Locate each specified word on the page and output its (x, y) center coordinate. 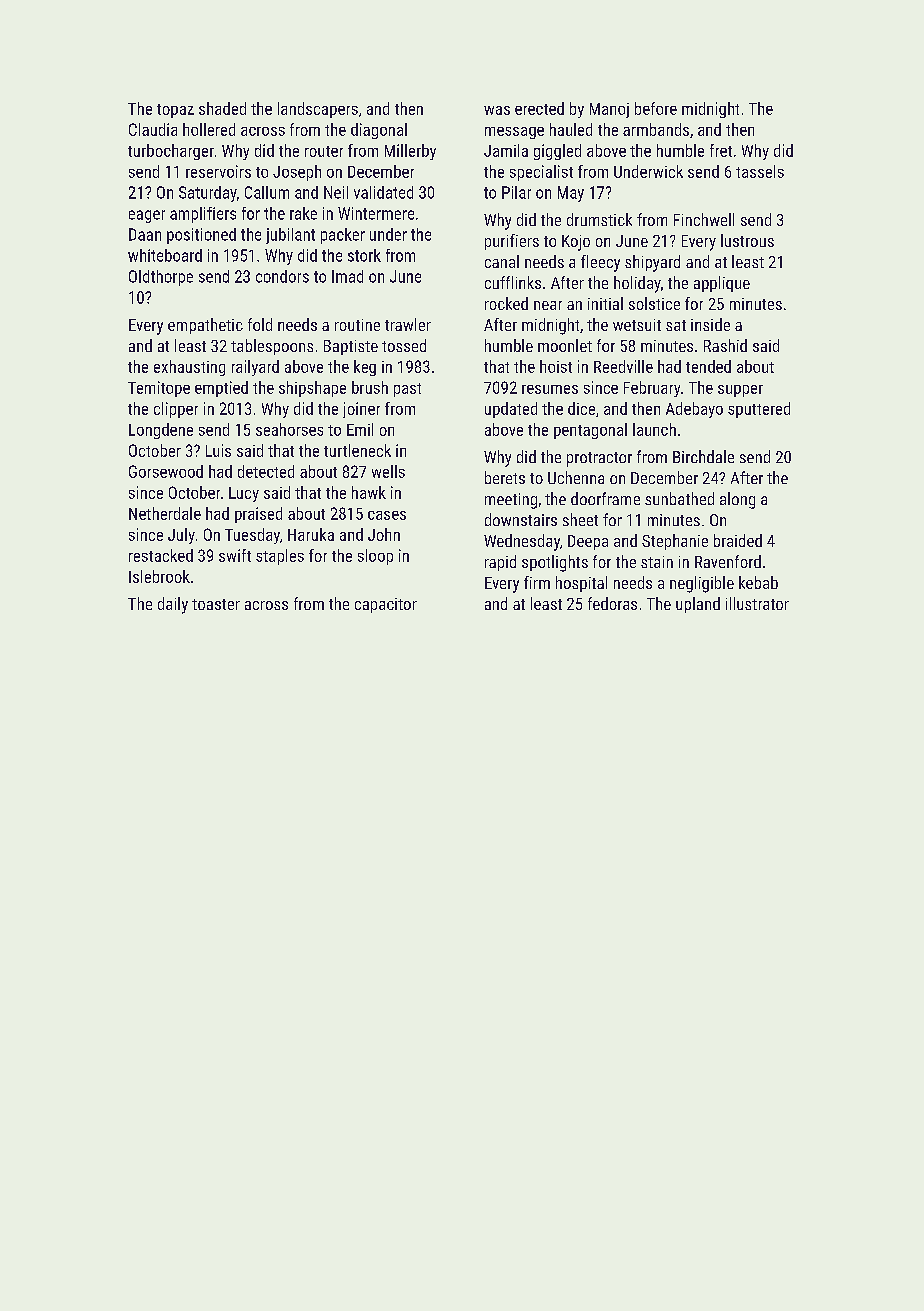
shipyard (652, 263)
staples (280, 557)
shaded (222, 108)
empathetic (205, 326)
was (497, 110)
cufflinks (513, 282)
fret (721, 150)
